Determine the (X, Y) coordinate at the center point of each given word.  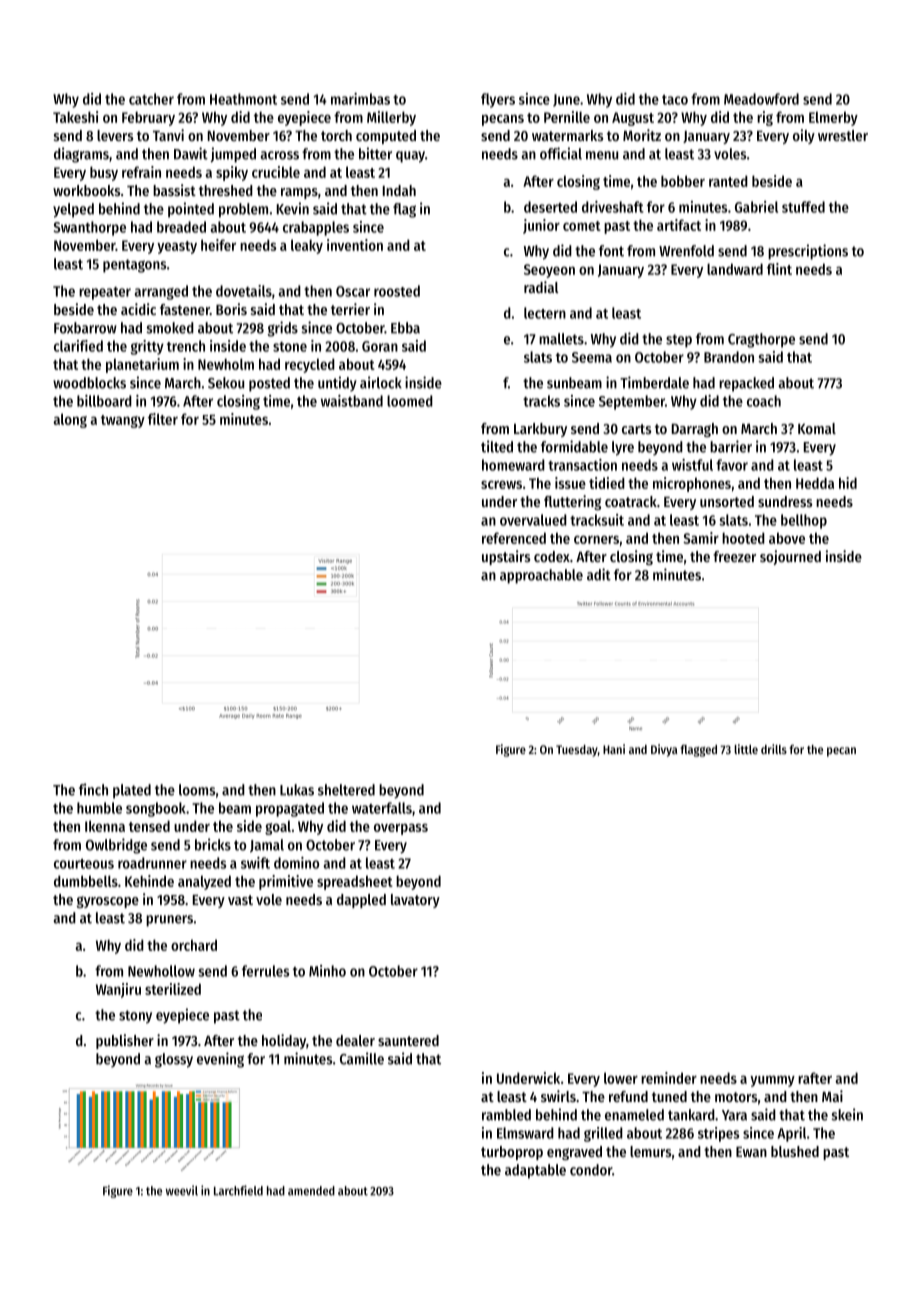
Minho (327, 971)
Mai (832, 1096)
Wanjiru (118, 990)
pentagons (134, 266)
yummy (772, 1081)
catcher (151, 99)
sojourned (790, 557)
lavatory (415, 901)
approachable (541, 576)
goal (278, 827)
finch (93, 789)
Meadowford (761, 99)
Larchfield (238, 1190)
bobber (683, 181)
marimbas (360, 99)
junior (541, 226)
